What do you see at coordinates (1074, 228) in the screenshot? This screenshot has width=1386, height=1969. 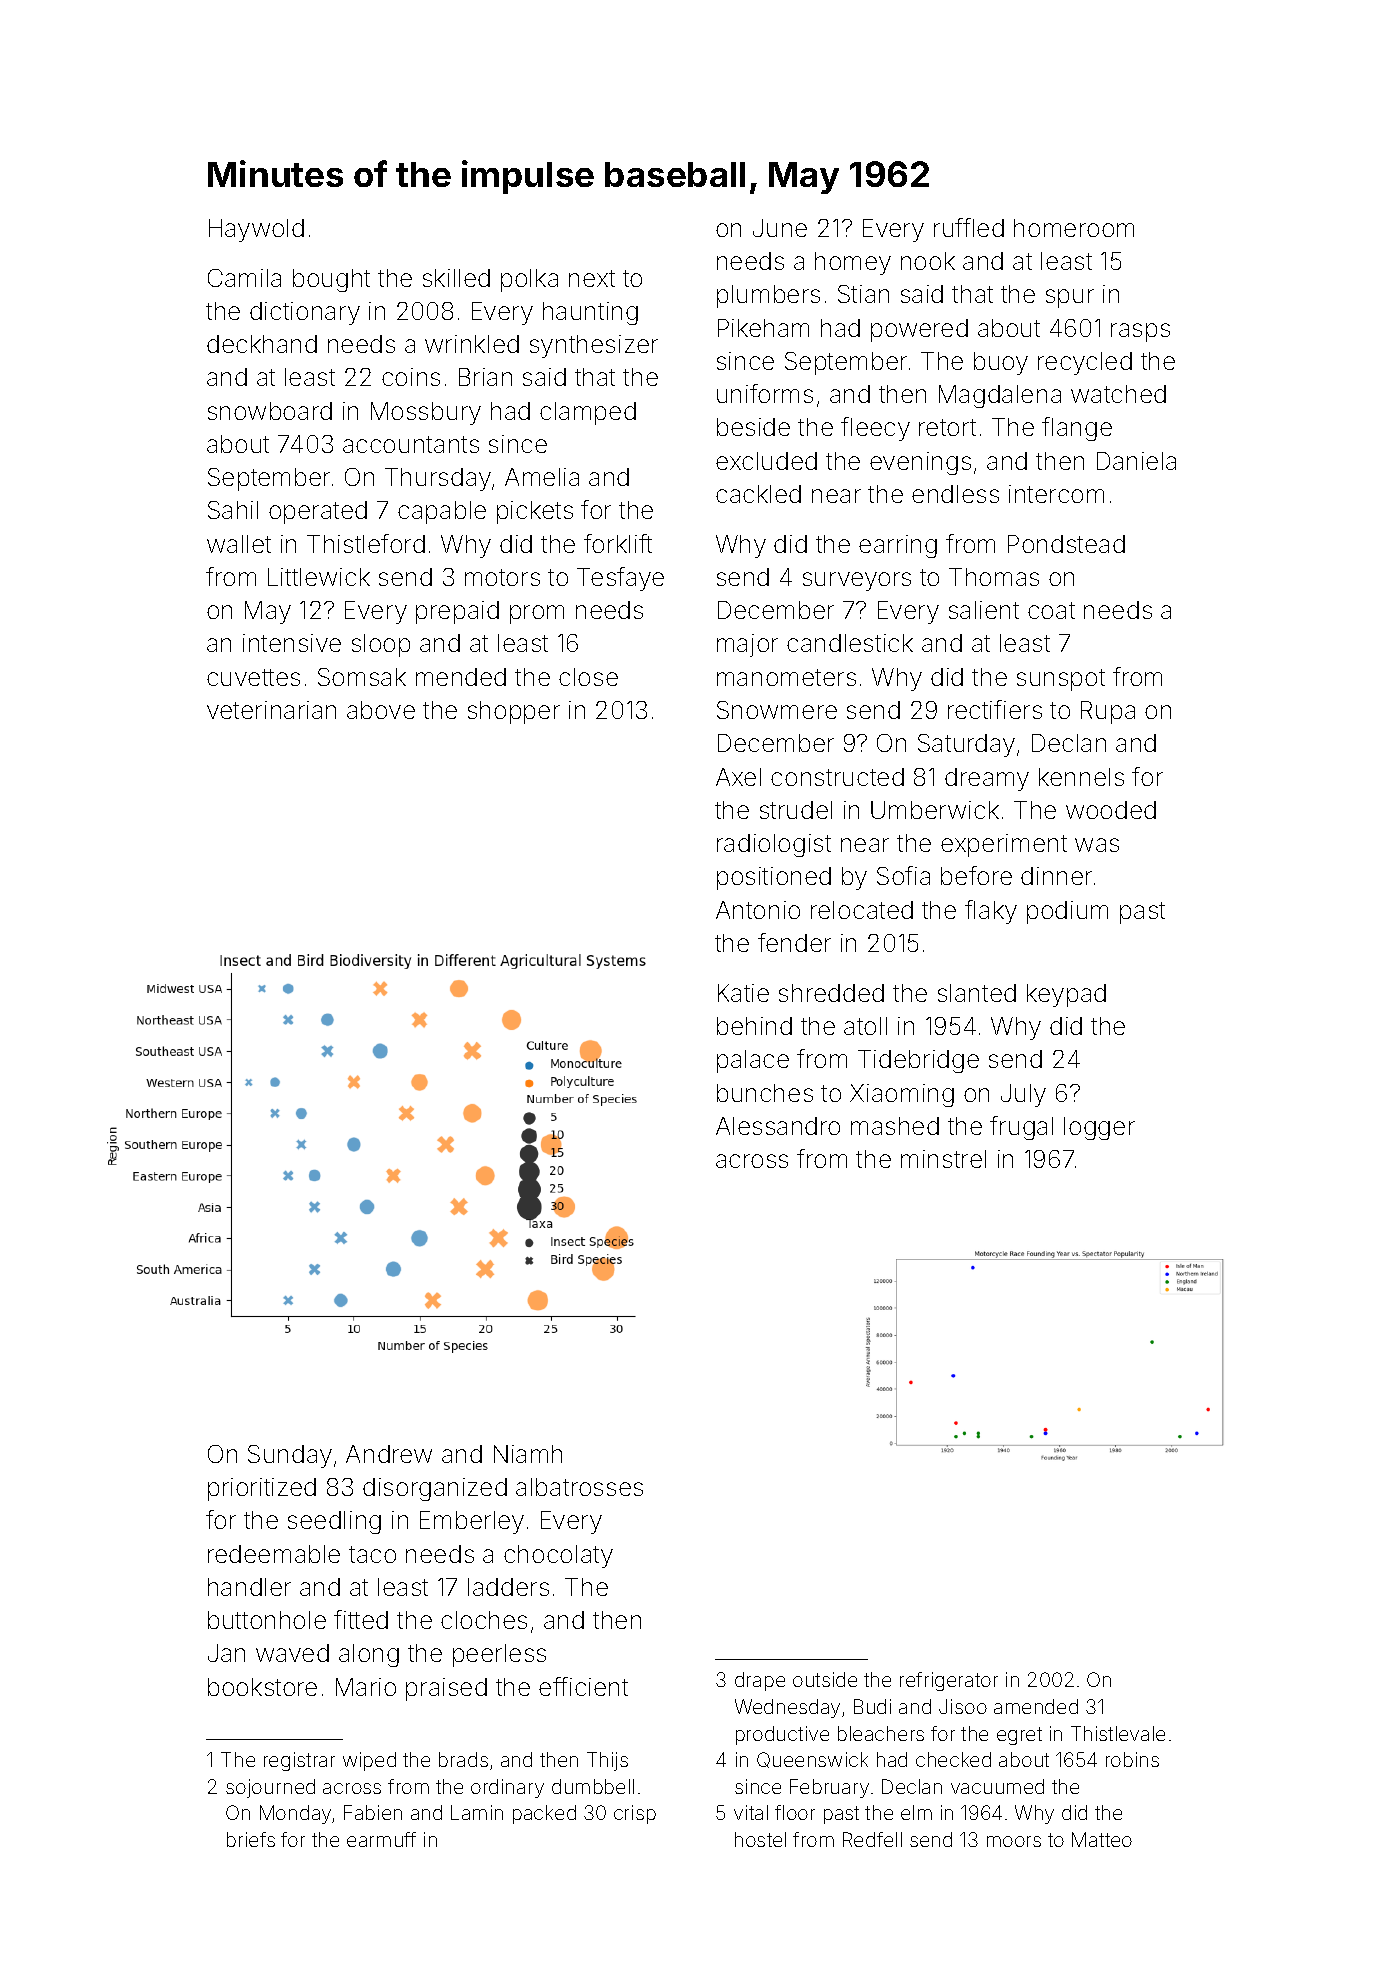 I see `homeroom` at bounding box center [1074, 228].
